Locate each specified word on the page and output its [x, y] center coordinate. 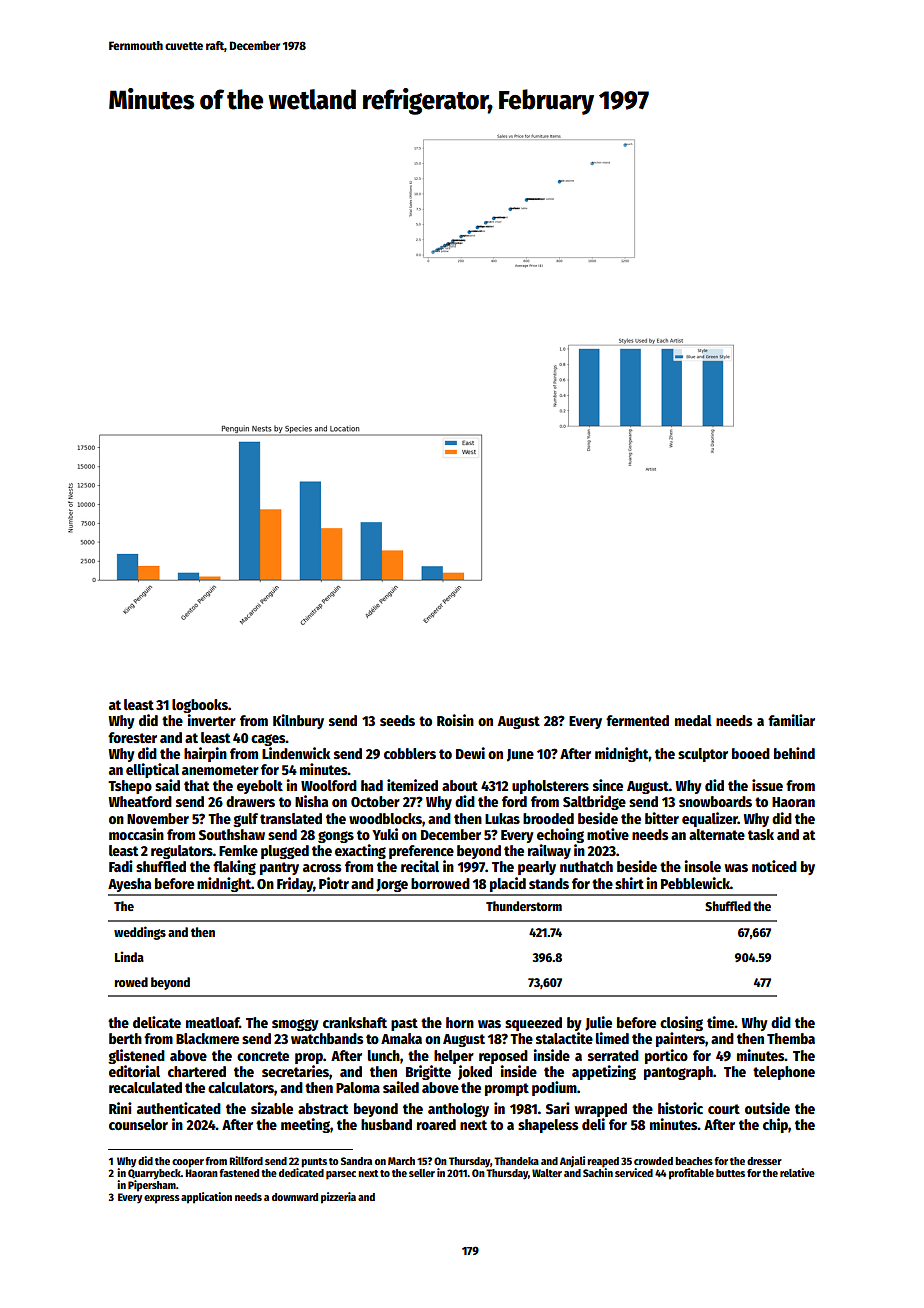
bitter [662, 818]
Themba [791, 1038]
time [721, 1022]
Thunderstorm [524, 906]
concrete [263, 1056]
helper [454, 1057]
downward [295, 1197]
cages [268, 740]
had [372, 785]
